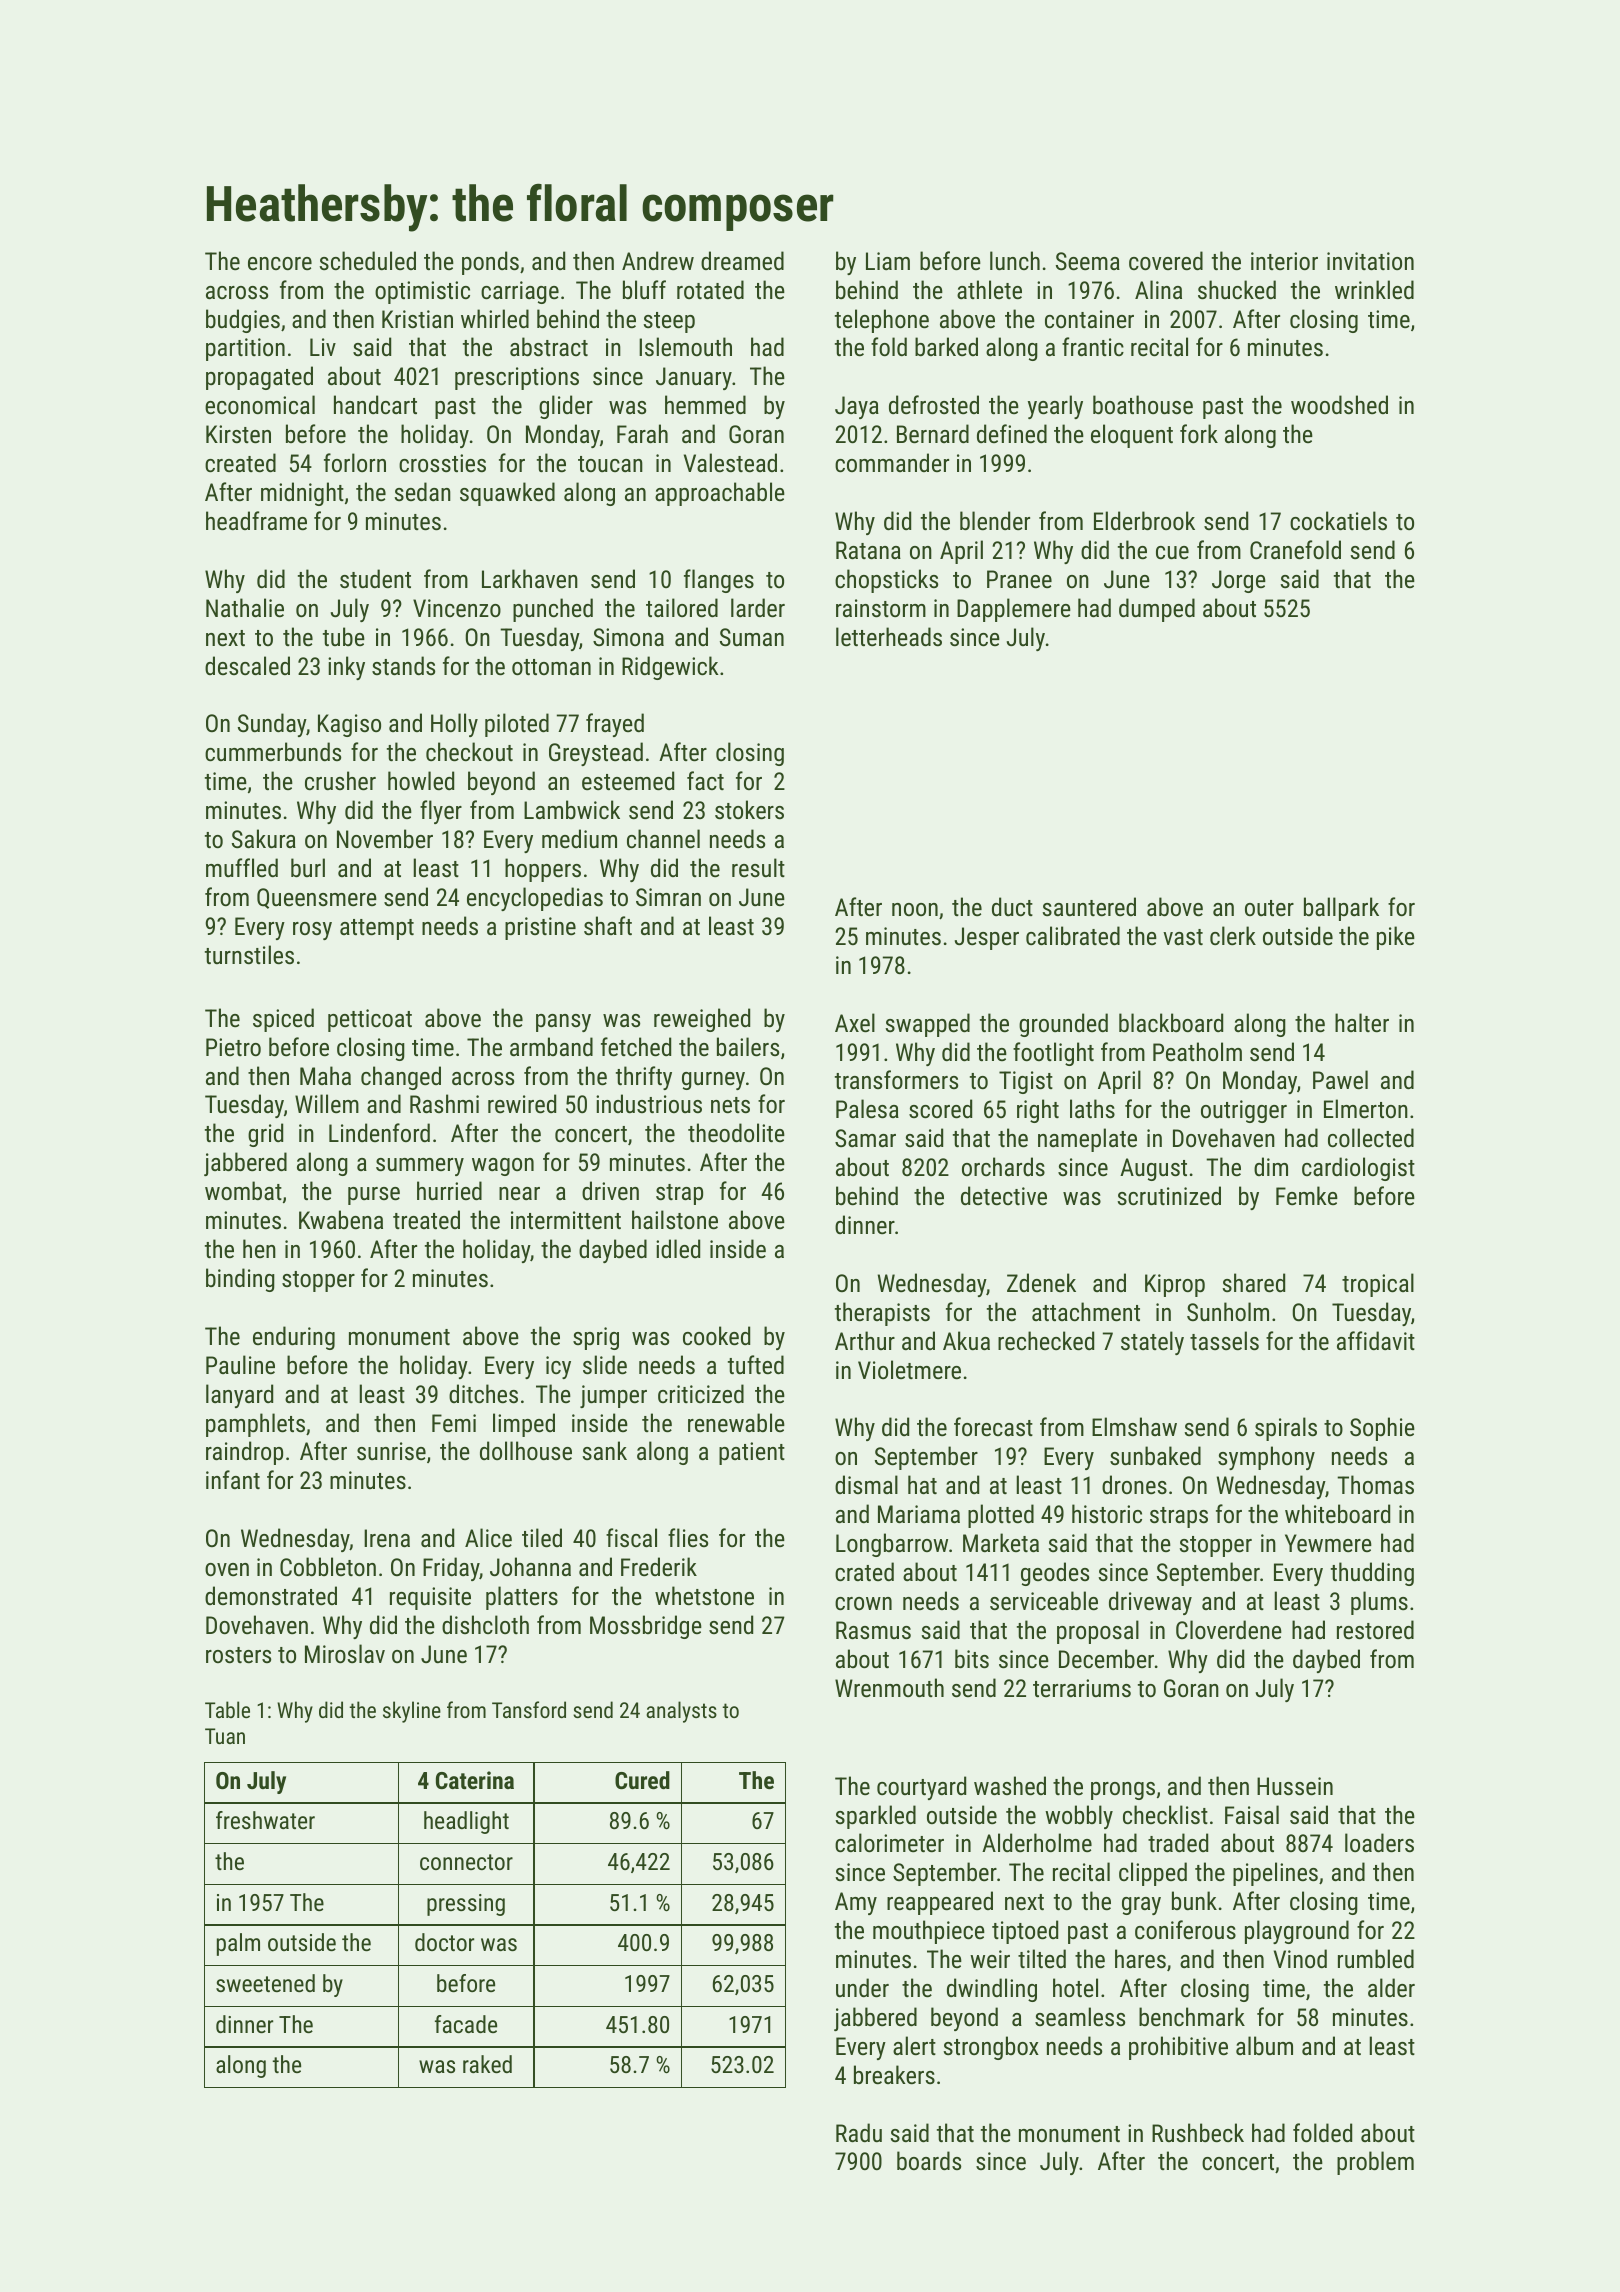  What do you see at coordinates (758, 607) in the screenshot?
I see `larder` at bounding box center [758, 607].
